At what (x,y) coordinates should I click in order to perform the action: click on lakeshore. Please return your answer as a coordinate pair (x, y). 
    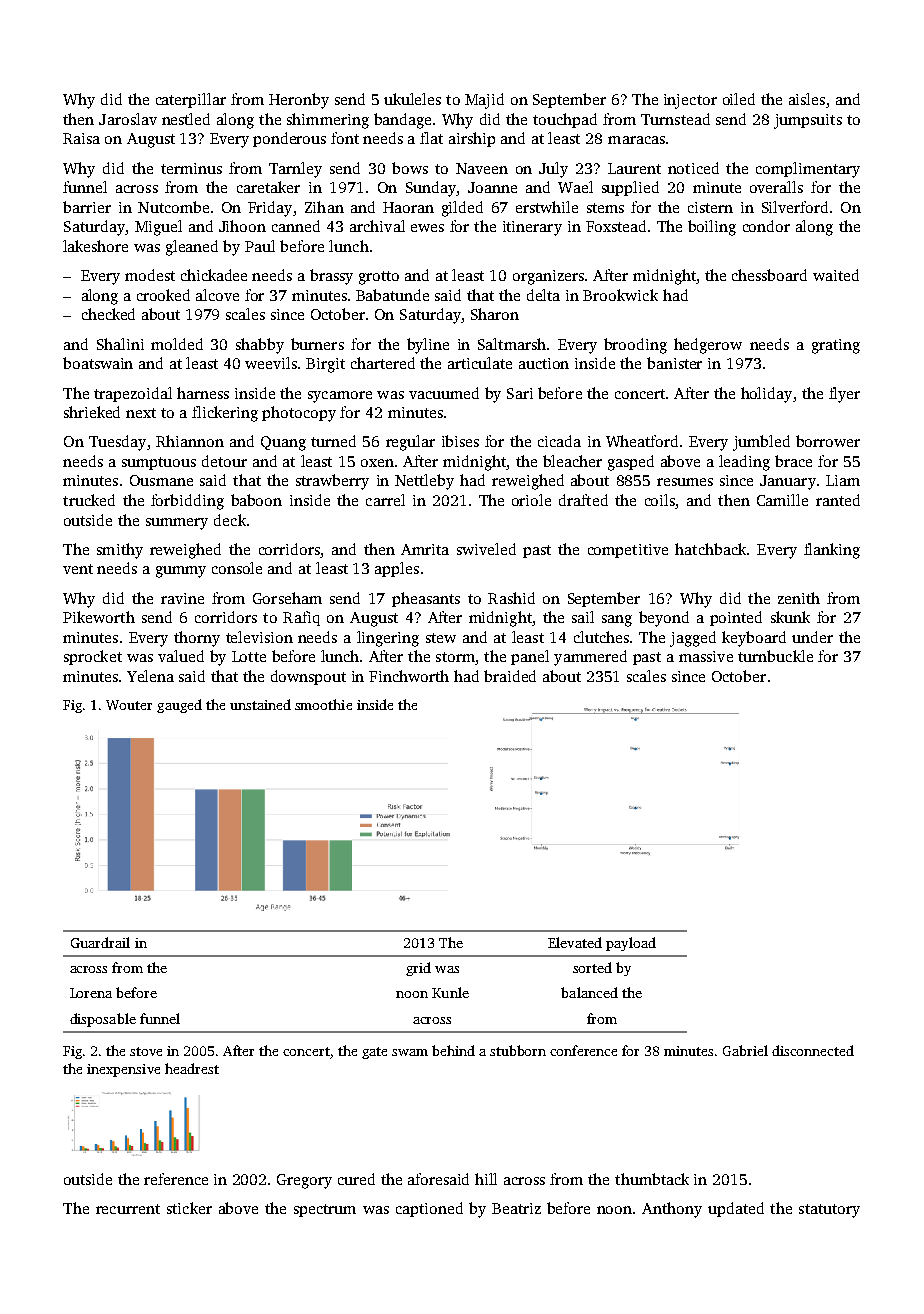
    Looking at the image, I should click on (95, 246).
